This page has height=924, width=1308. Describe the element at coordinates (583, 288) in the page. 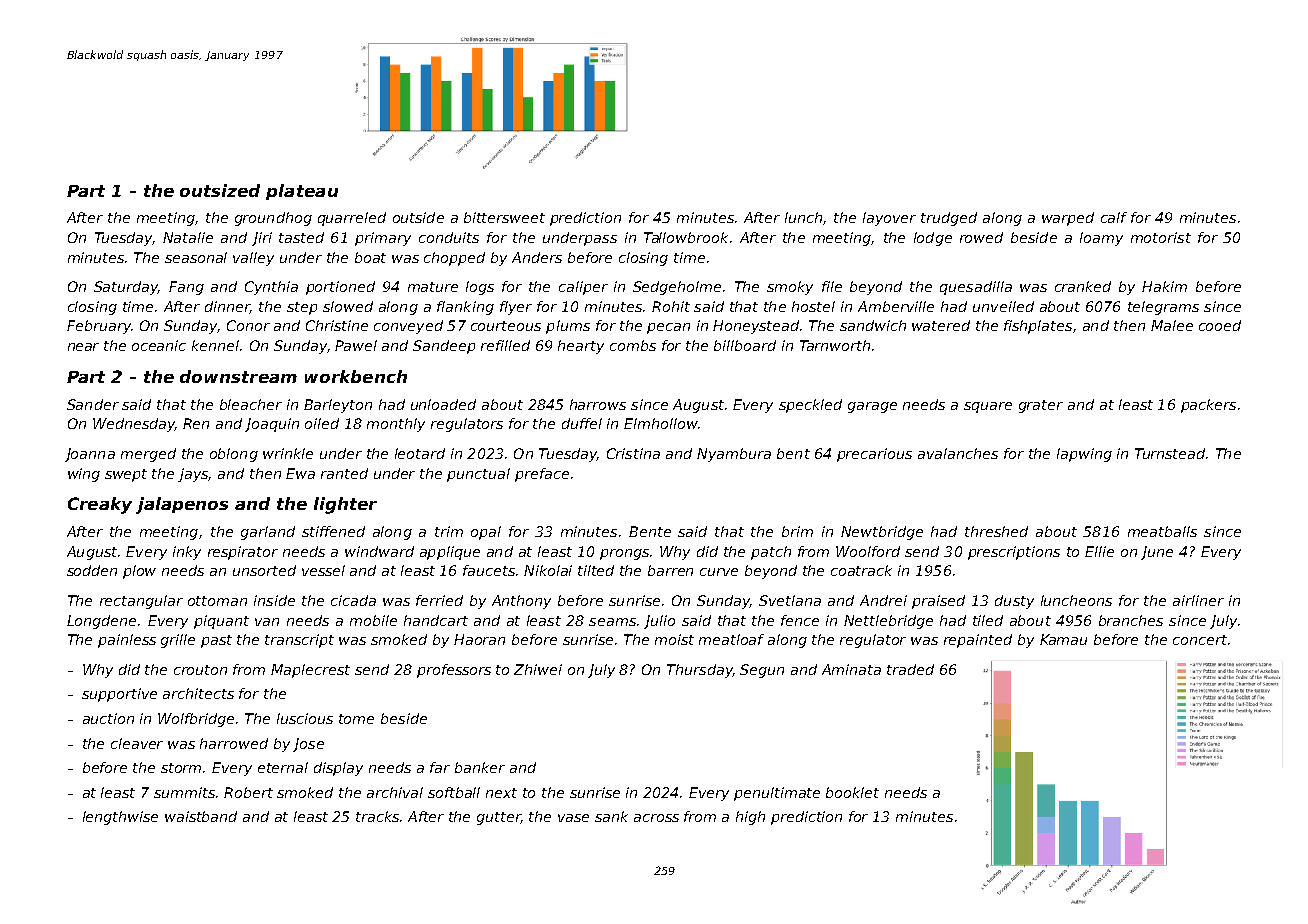

I see `caliper` at that location.
